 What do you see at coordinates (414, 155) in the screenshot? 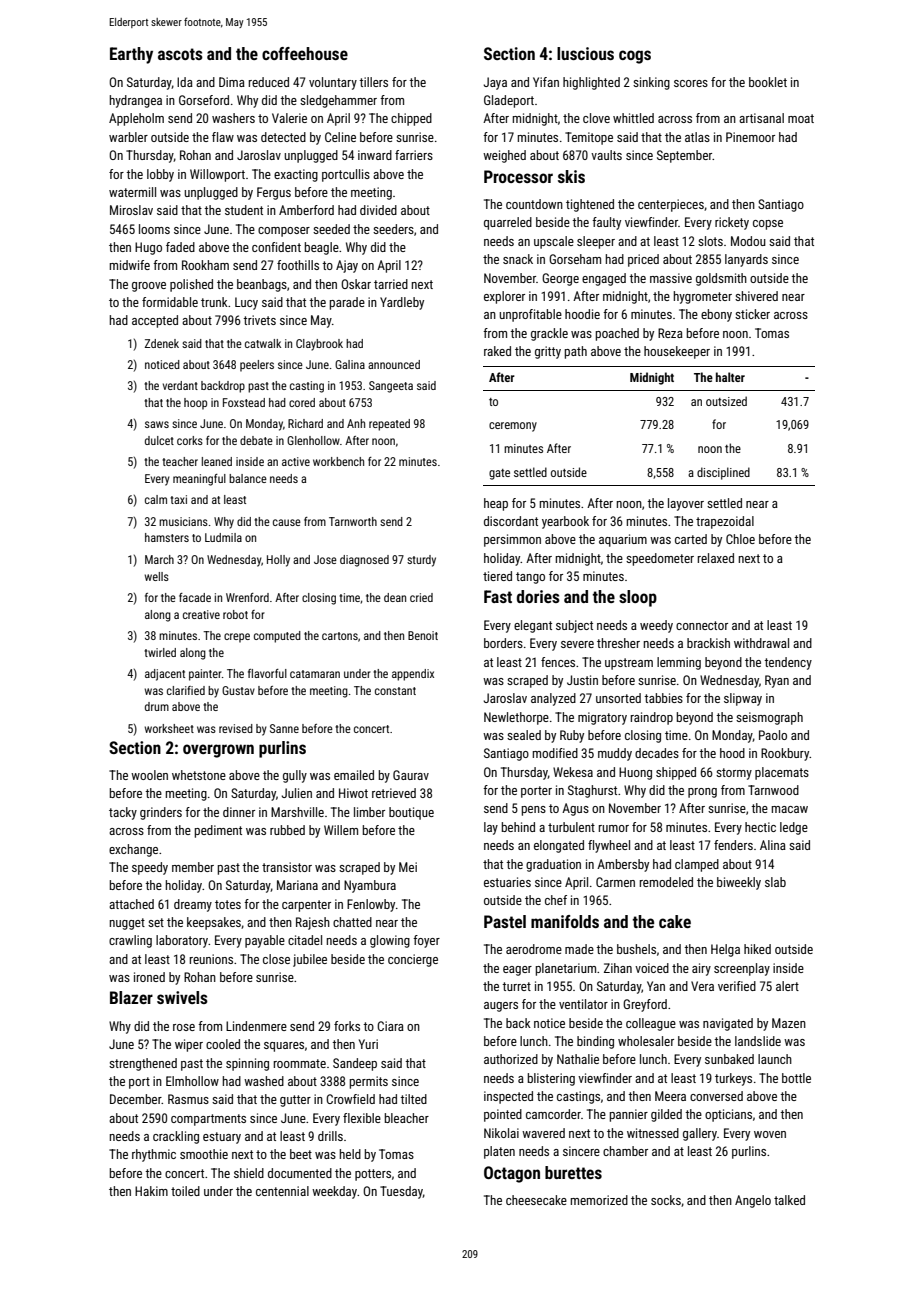
I see `farriers` at bounding box center [414, 155].
